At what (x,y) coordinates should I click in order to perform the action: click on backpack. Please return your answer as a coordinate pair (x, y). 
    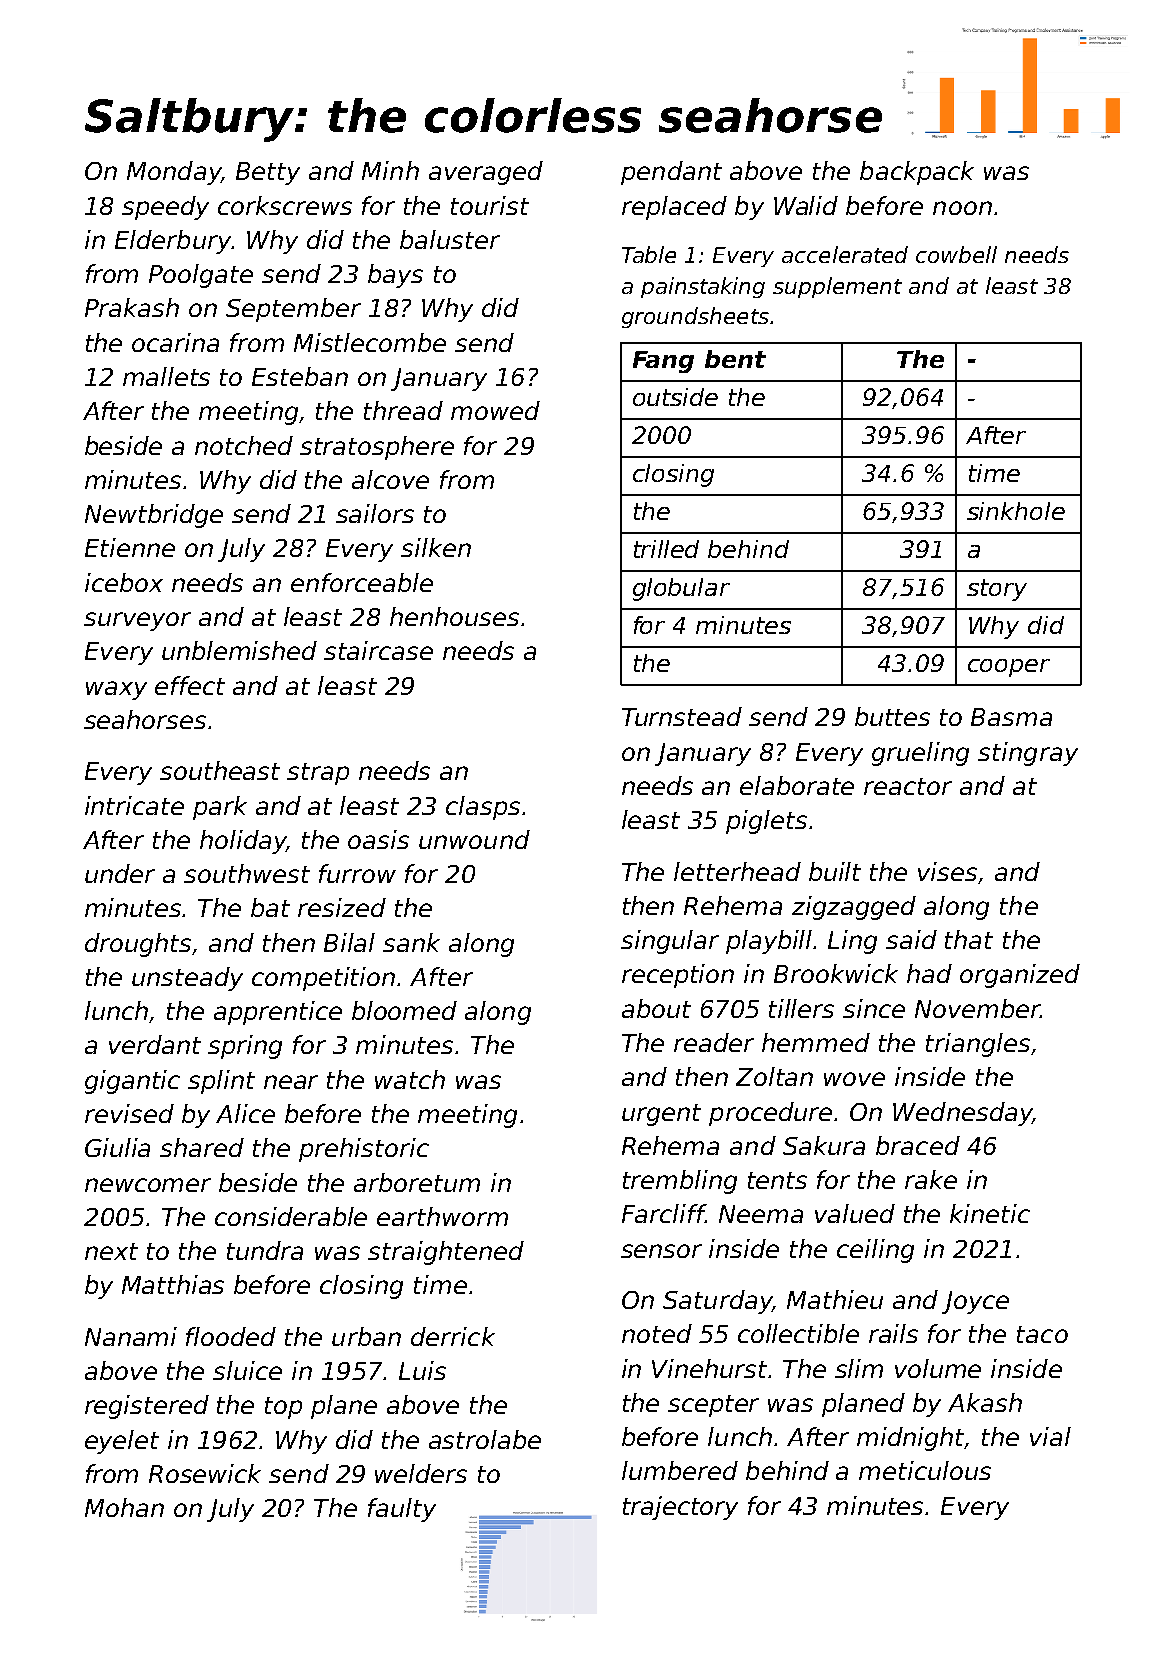
    Looking at the image, I should click on (917, 173).
